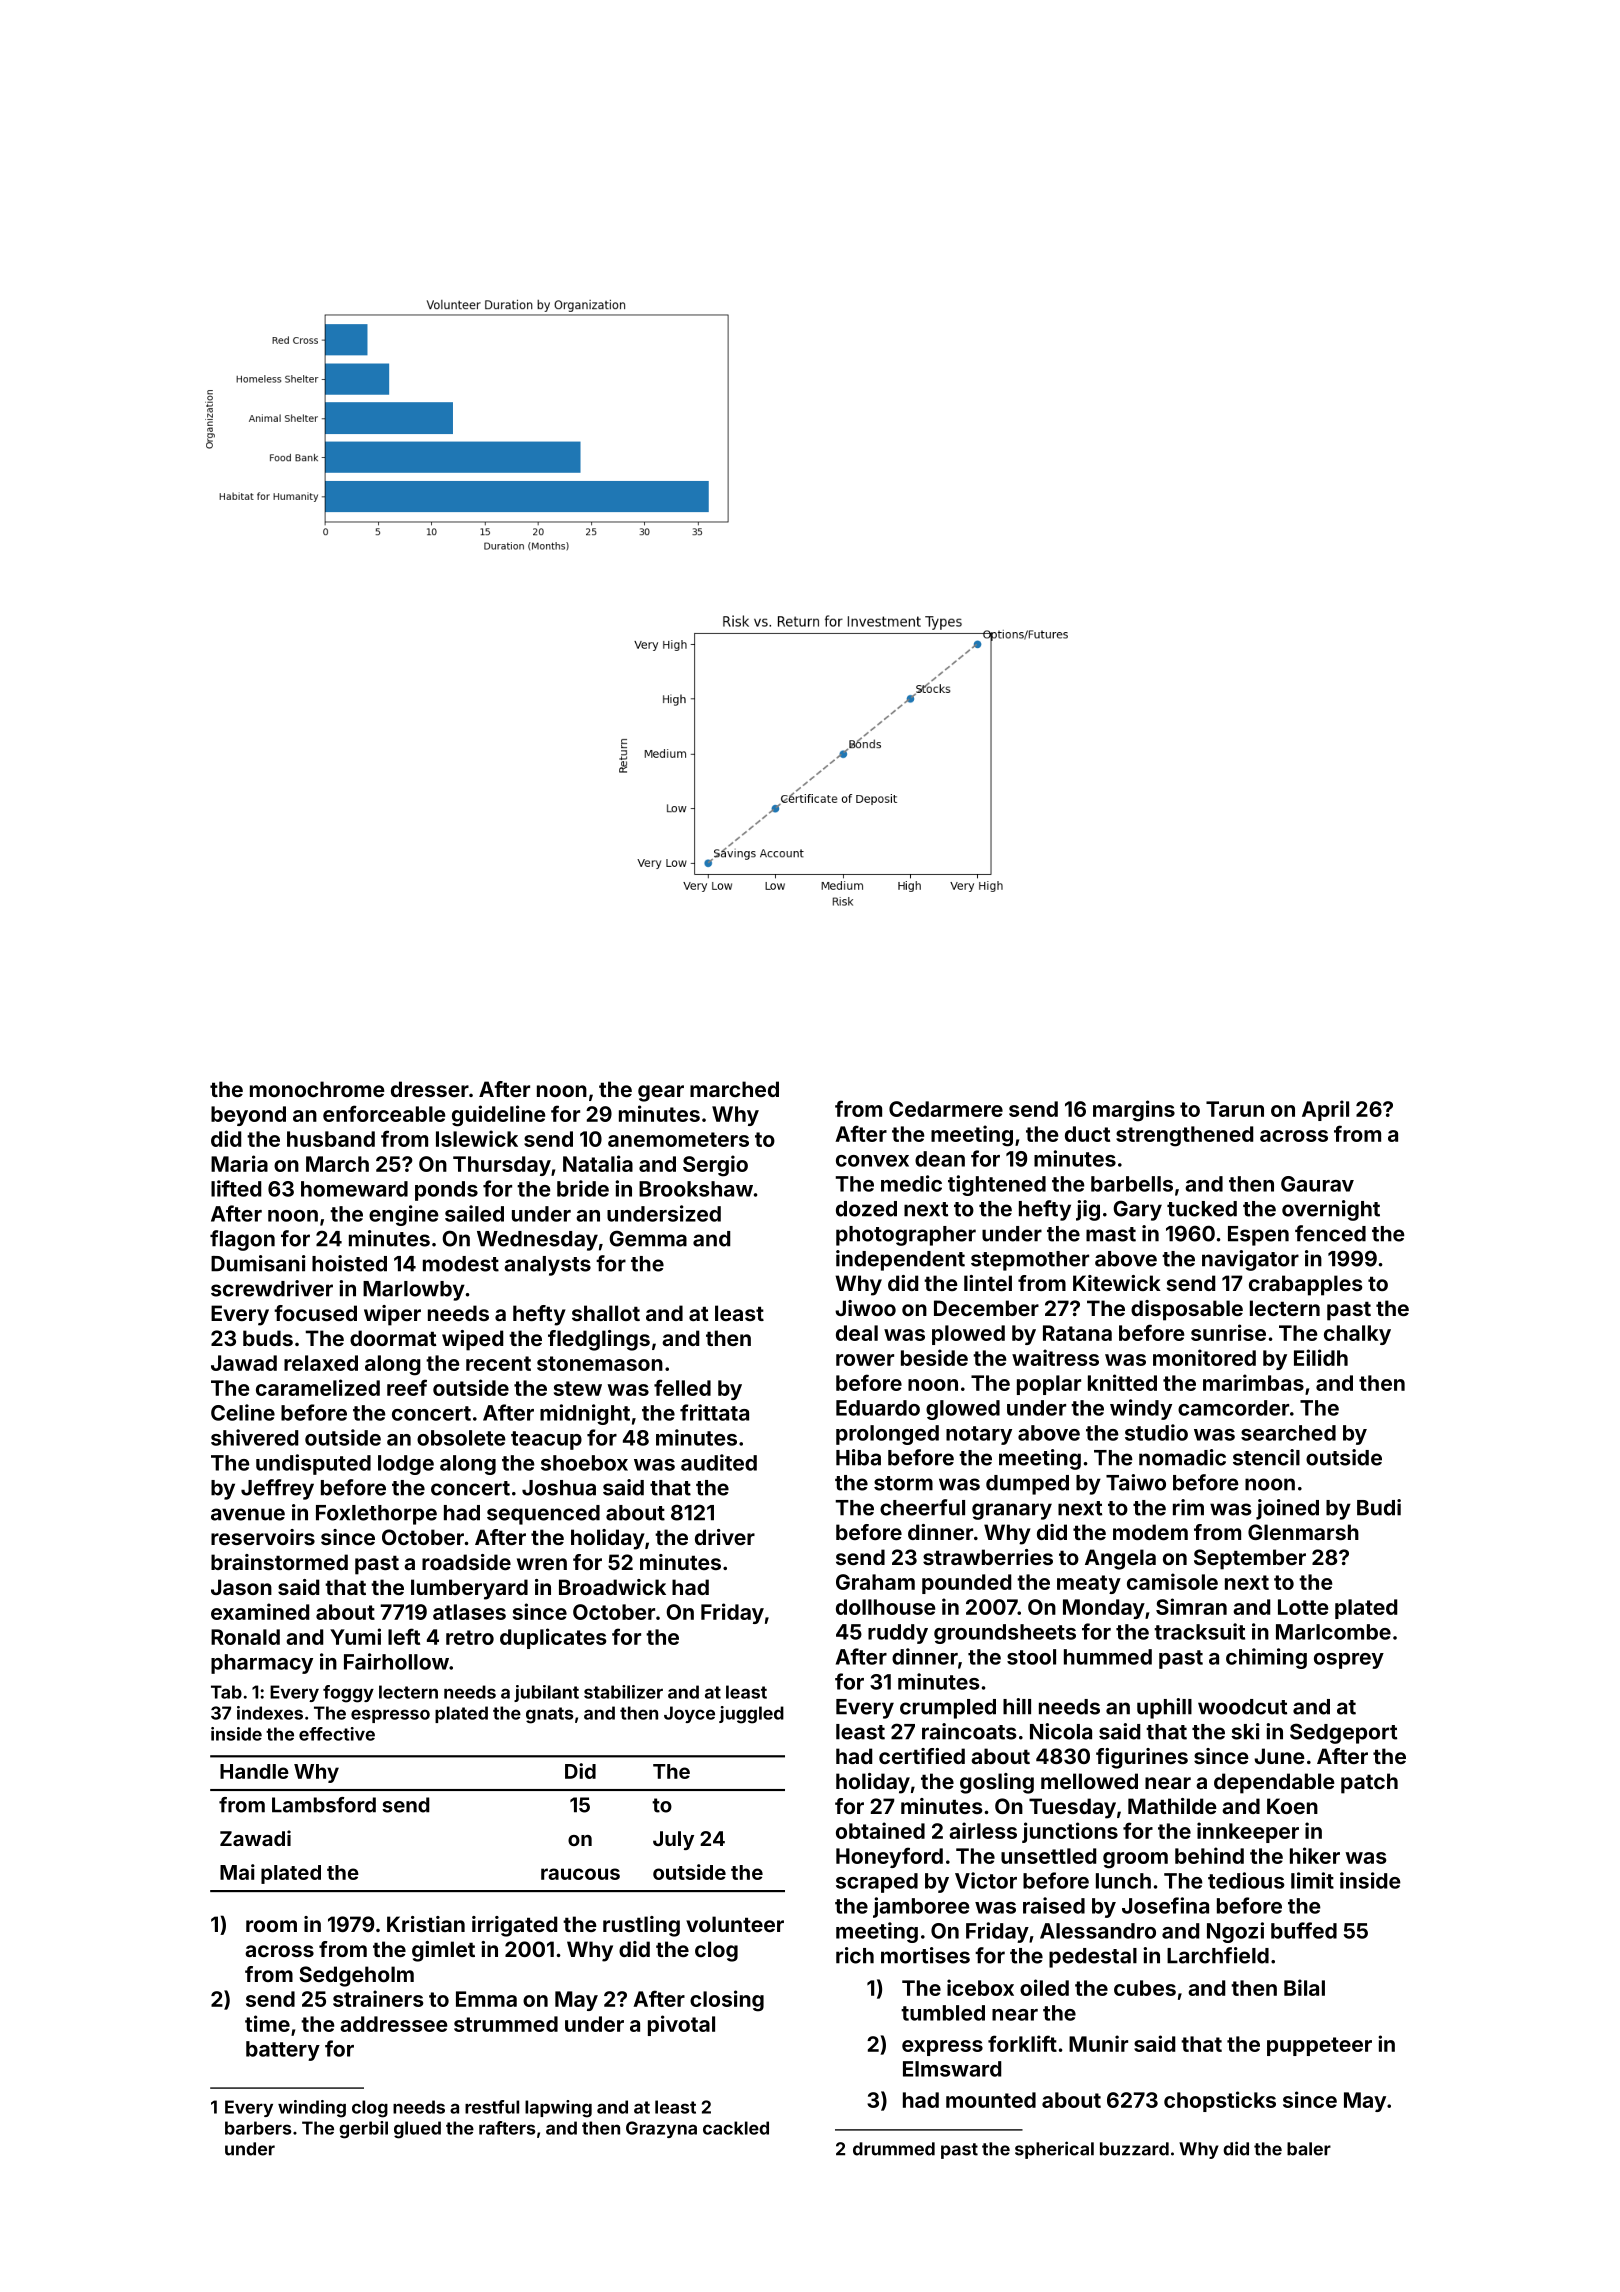 The image size is (1620, 2292). What do you see at coordinates (317, 1089) in the document?
I see `monochrome` at bounding box center [317, 1089].
